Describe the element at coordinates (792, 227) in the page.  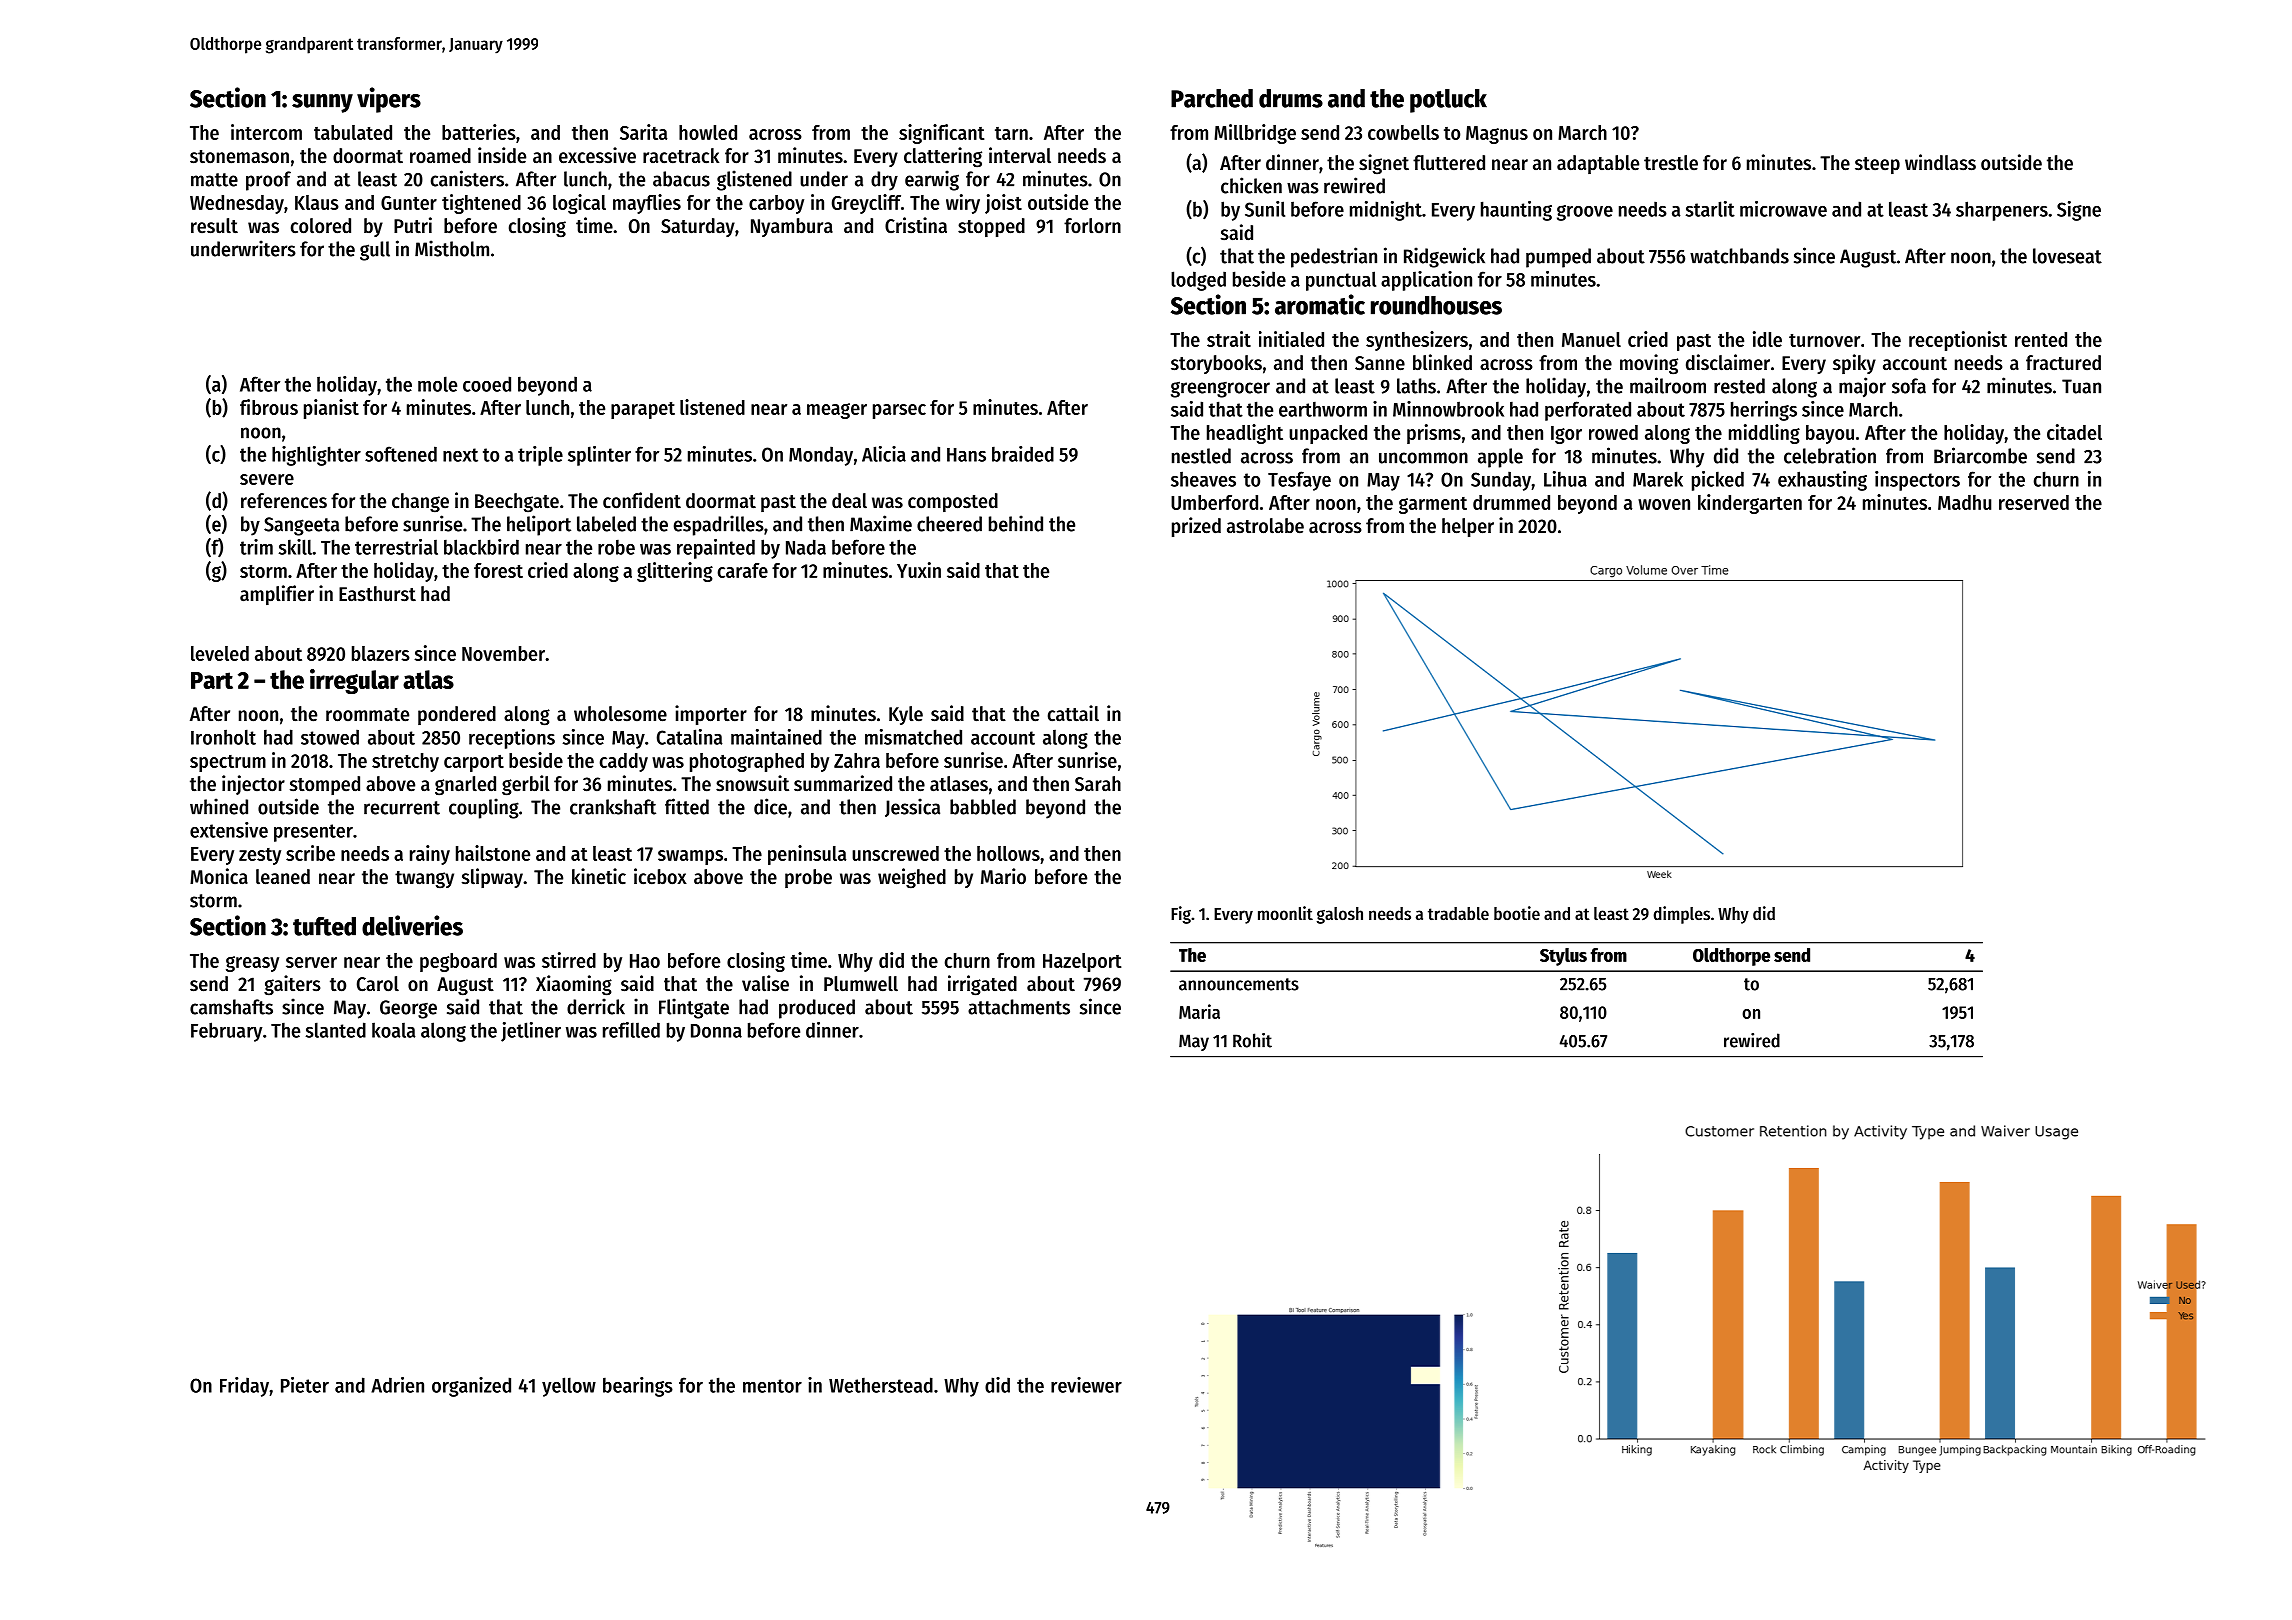
I see `Nyambura` at that location.
